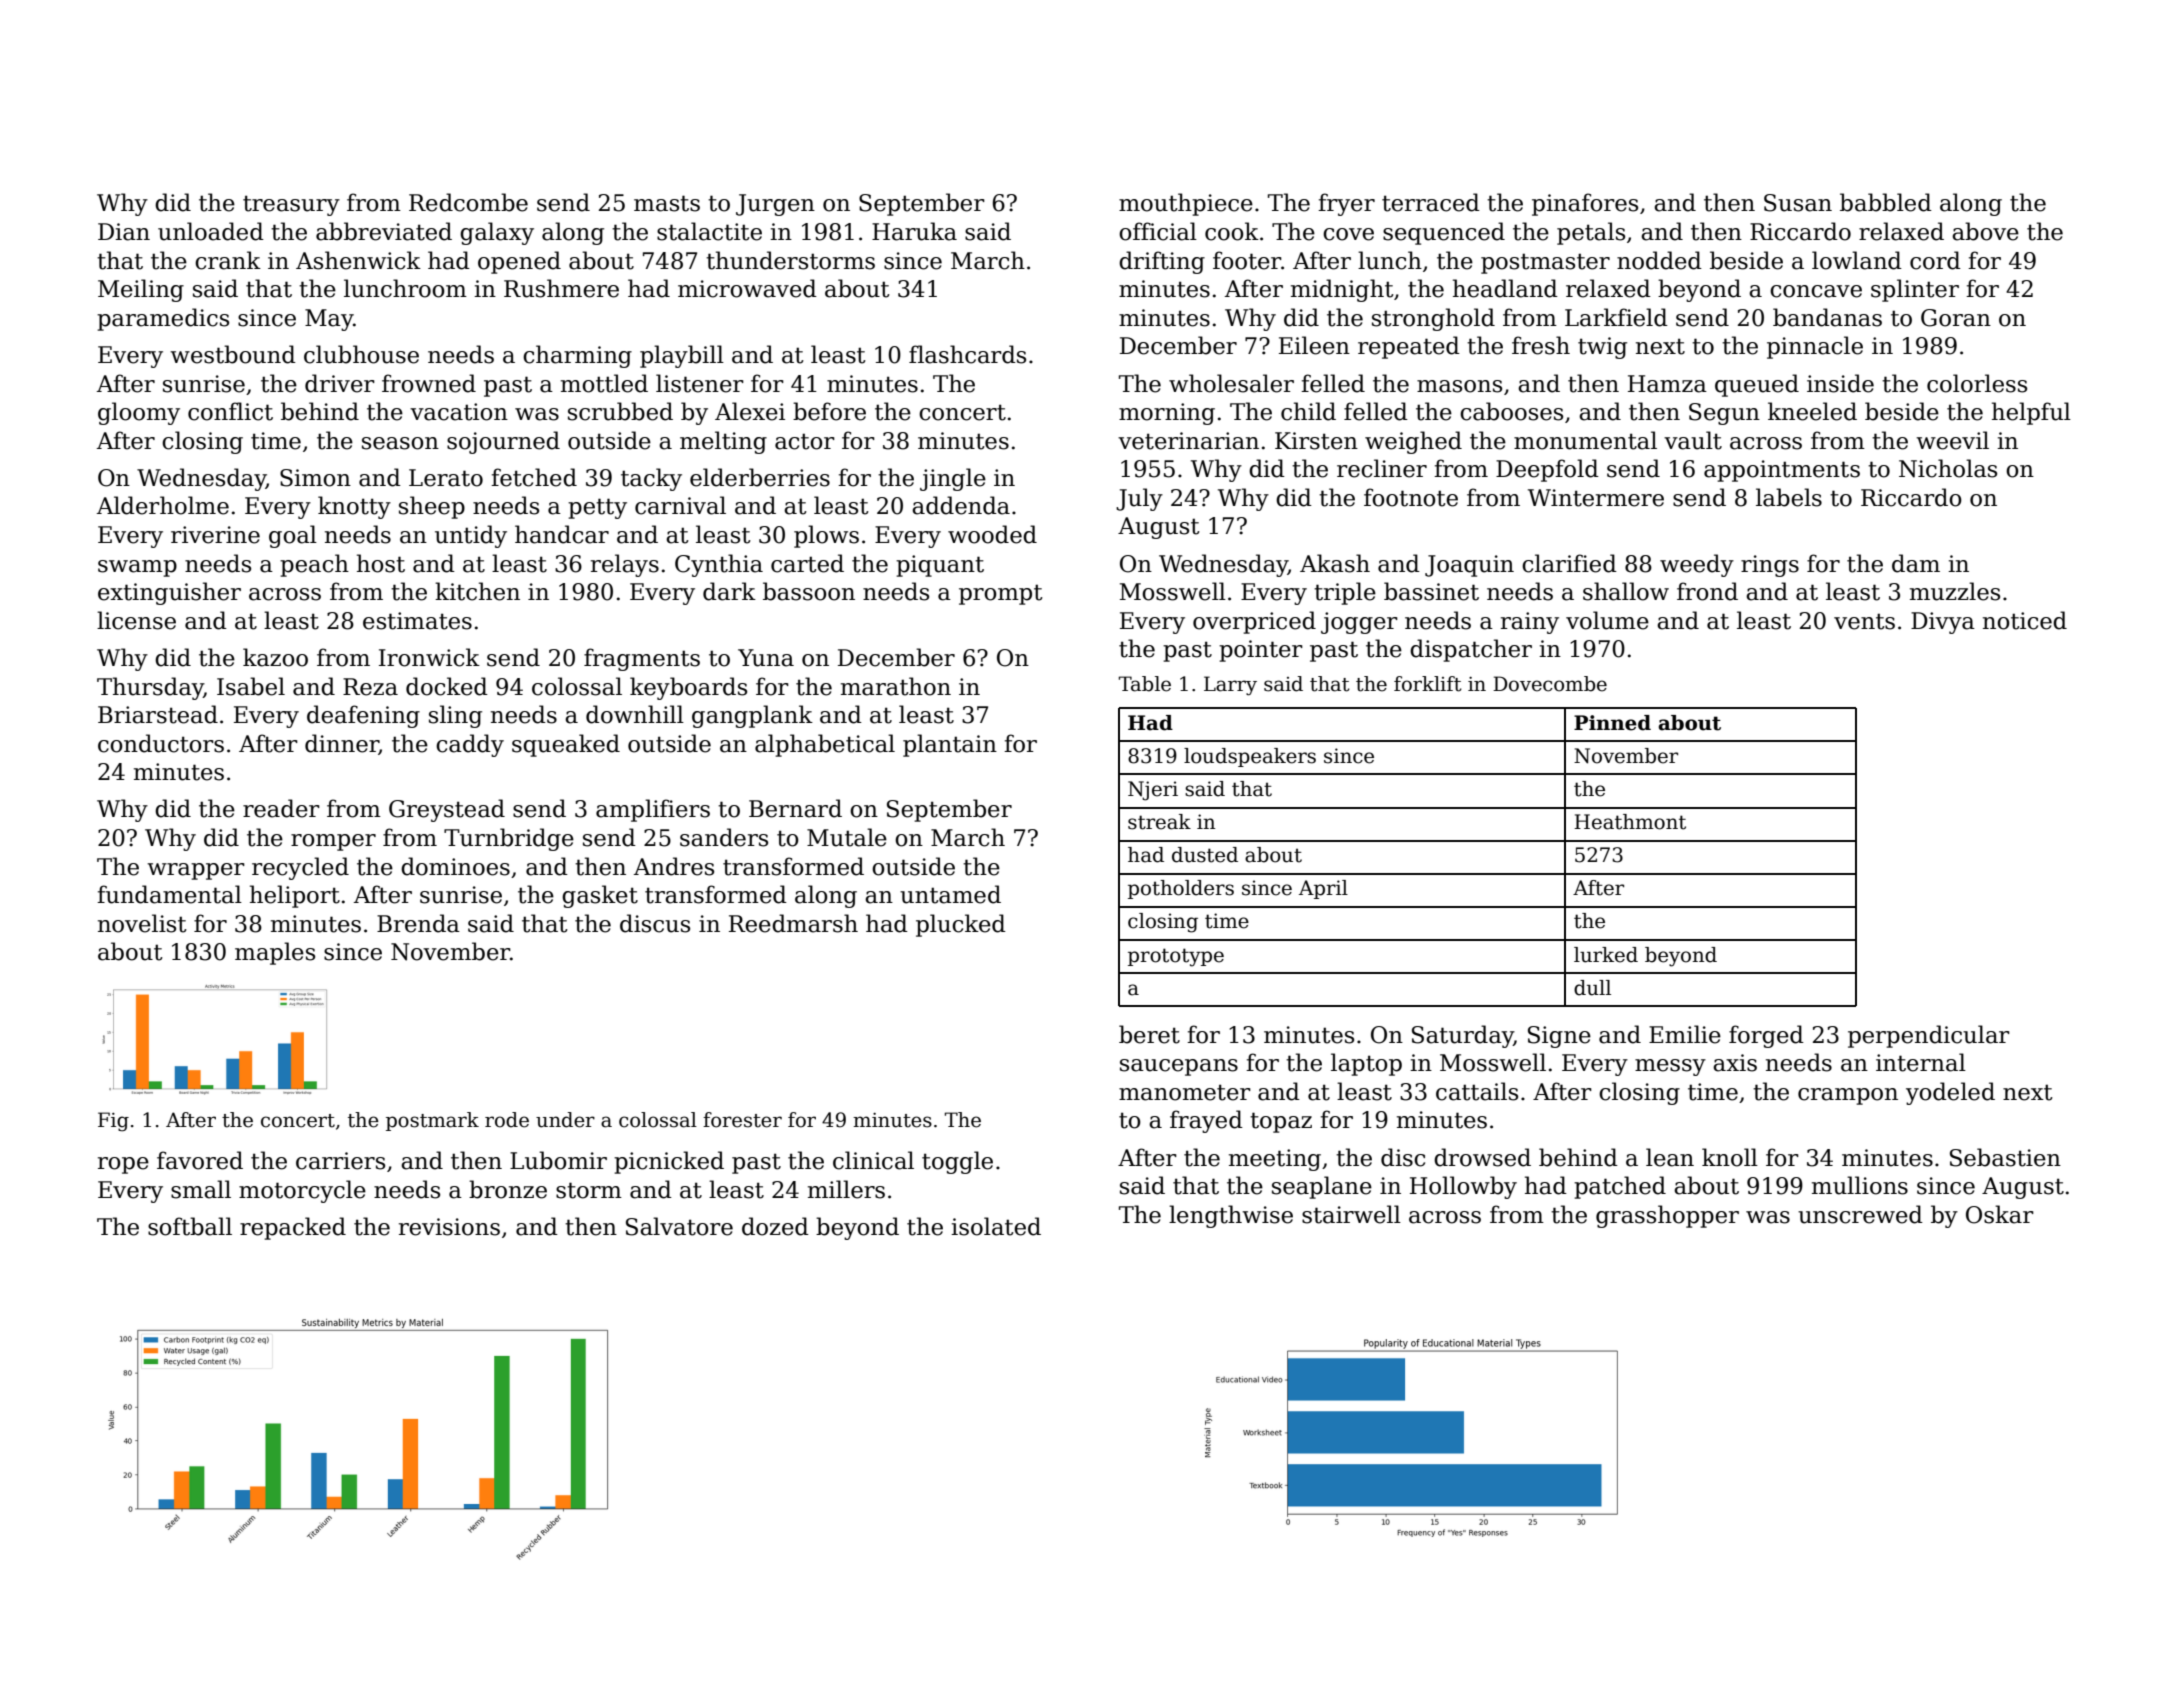 This screenshot has width=2178, height=1683. I want to click on babbled, so click(1886, 202).
